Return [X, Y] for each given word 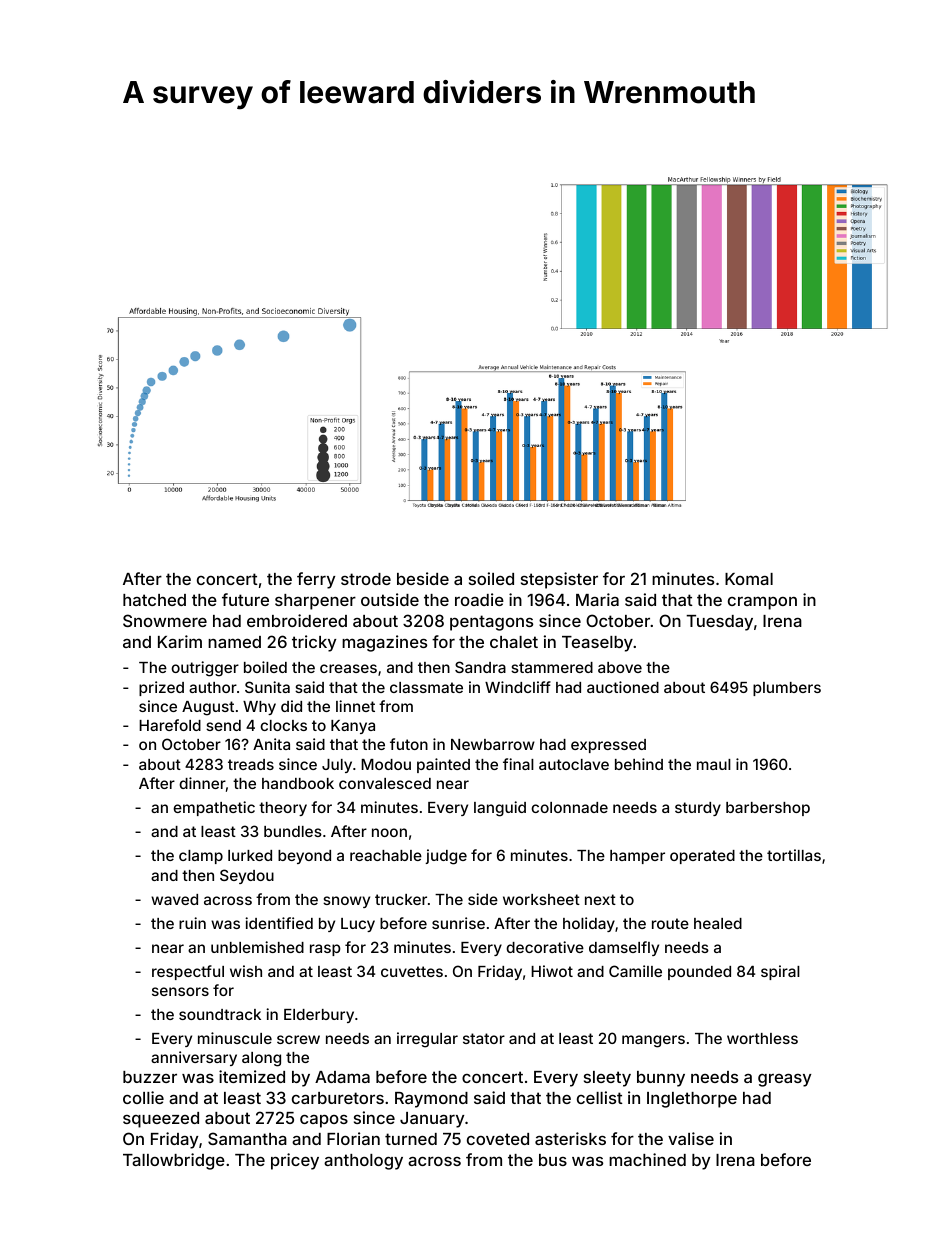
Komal [749, 579]
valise [691, 1138]
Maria [597, 599]
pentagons [491, 623]
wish [246, 971]
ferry [316, 580]
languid [500, 809]
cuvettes [412, 971]
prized [161, 688]
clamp [201, 857]
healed [718, 923]
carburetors [338, 1098]
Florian [353, 1138]
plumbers [787, 689]
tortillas [794, 855]
